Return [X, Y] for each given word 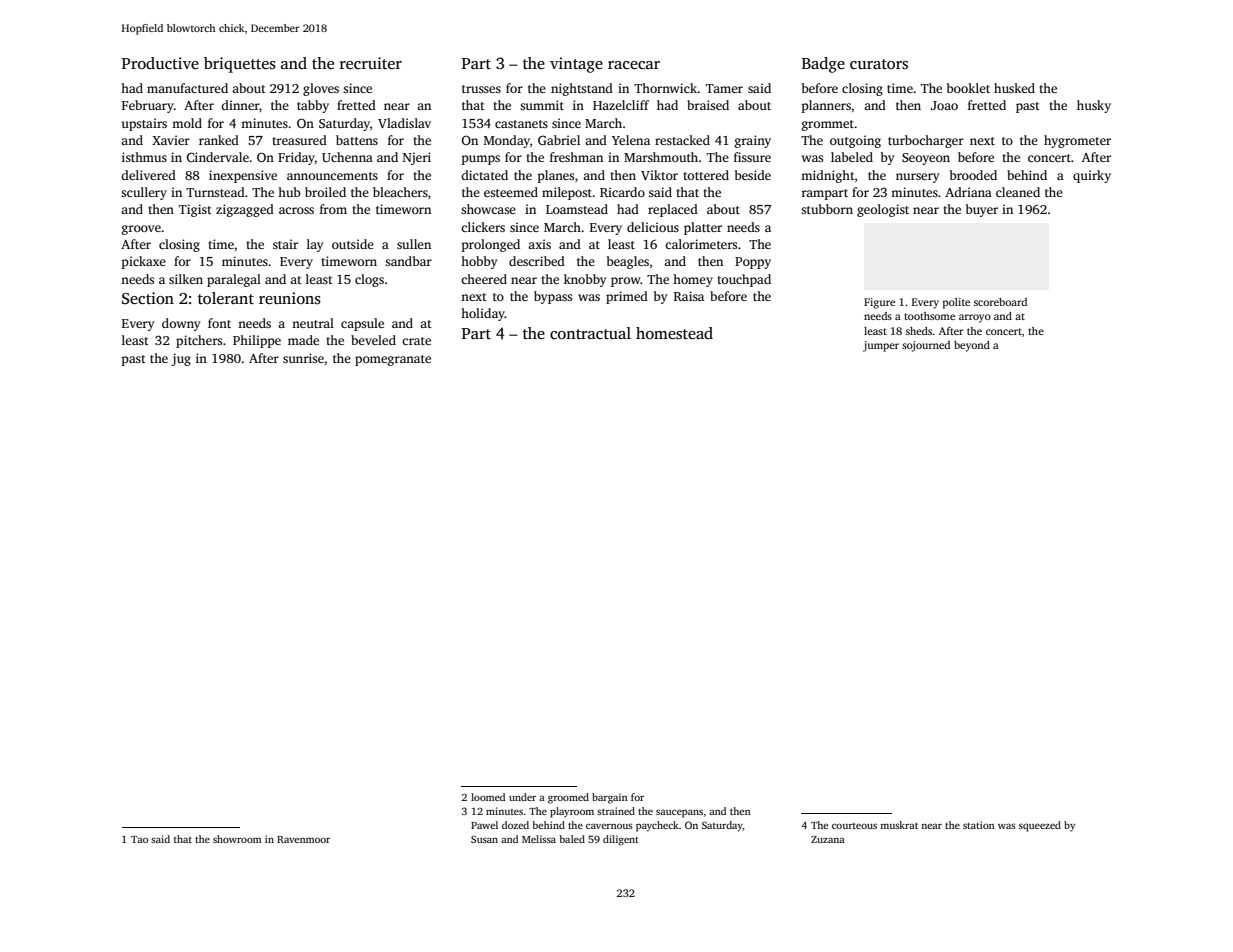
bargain [610, 798]
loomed [488, 797]
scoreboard [1000, 302]
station [979, 825]
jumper [881, 346]
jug [181, 359]
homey [693, 280]
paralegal [234, 280]
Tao [139, 839]
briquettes [240, 65]
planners [826, 106]
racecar [634, 65]
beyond [972, 346]
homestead [674, 333]
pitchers [199, 341]
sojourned [926, 346]
